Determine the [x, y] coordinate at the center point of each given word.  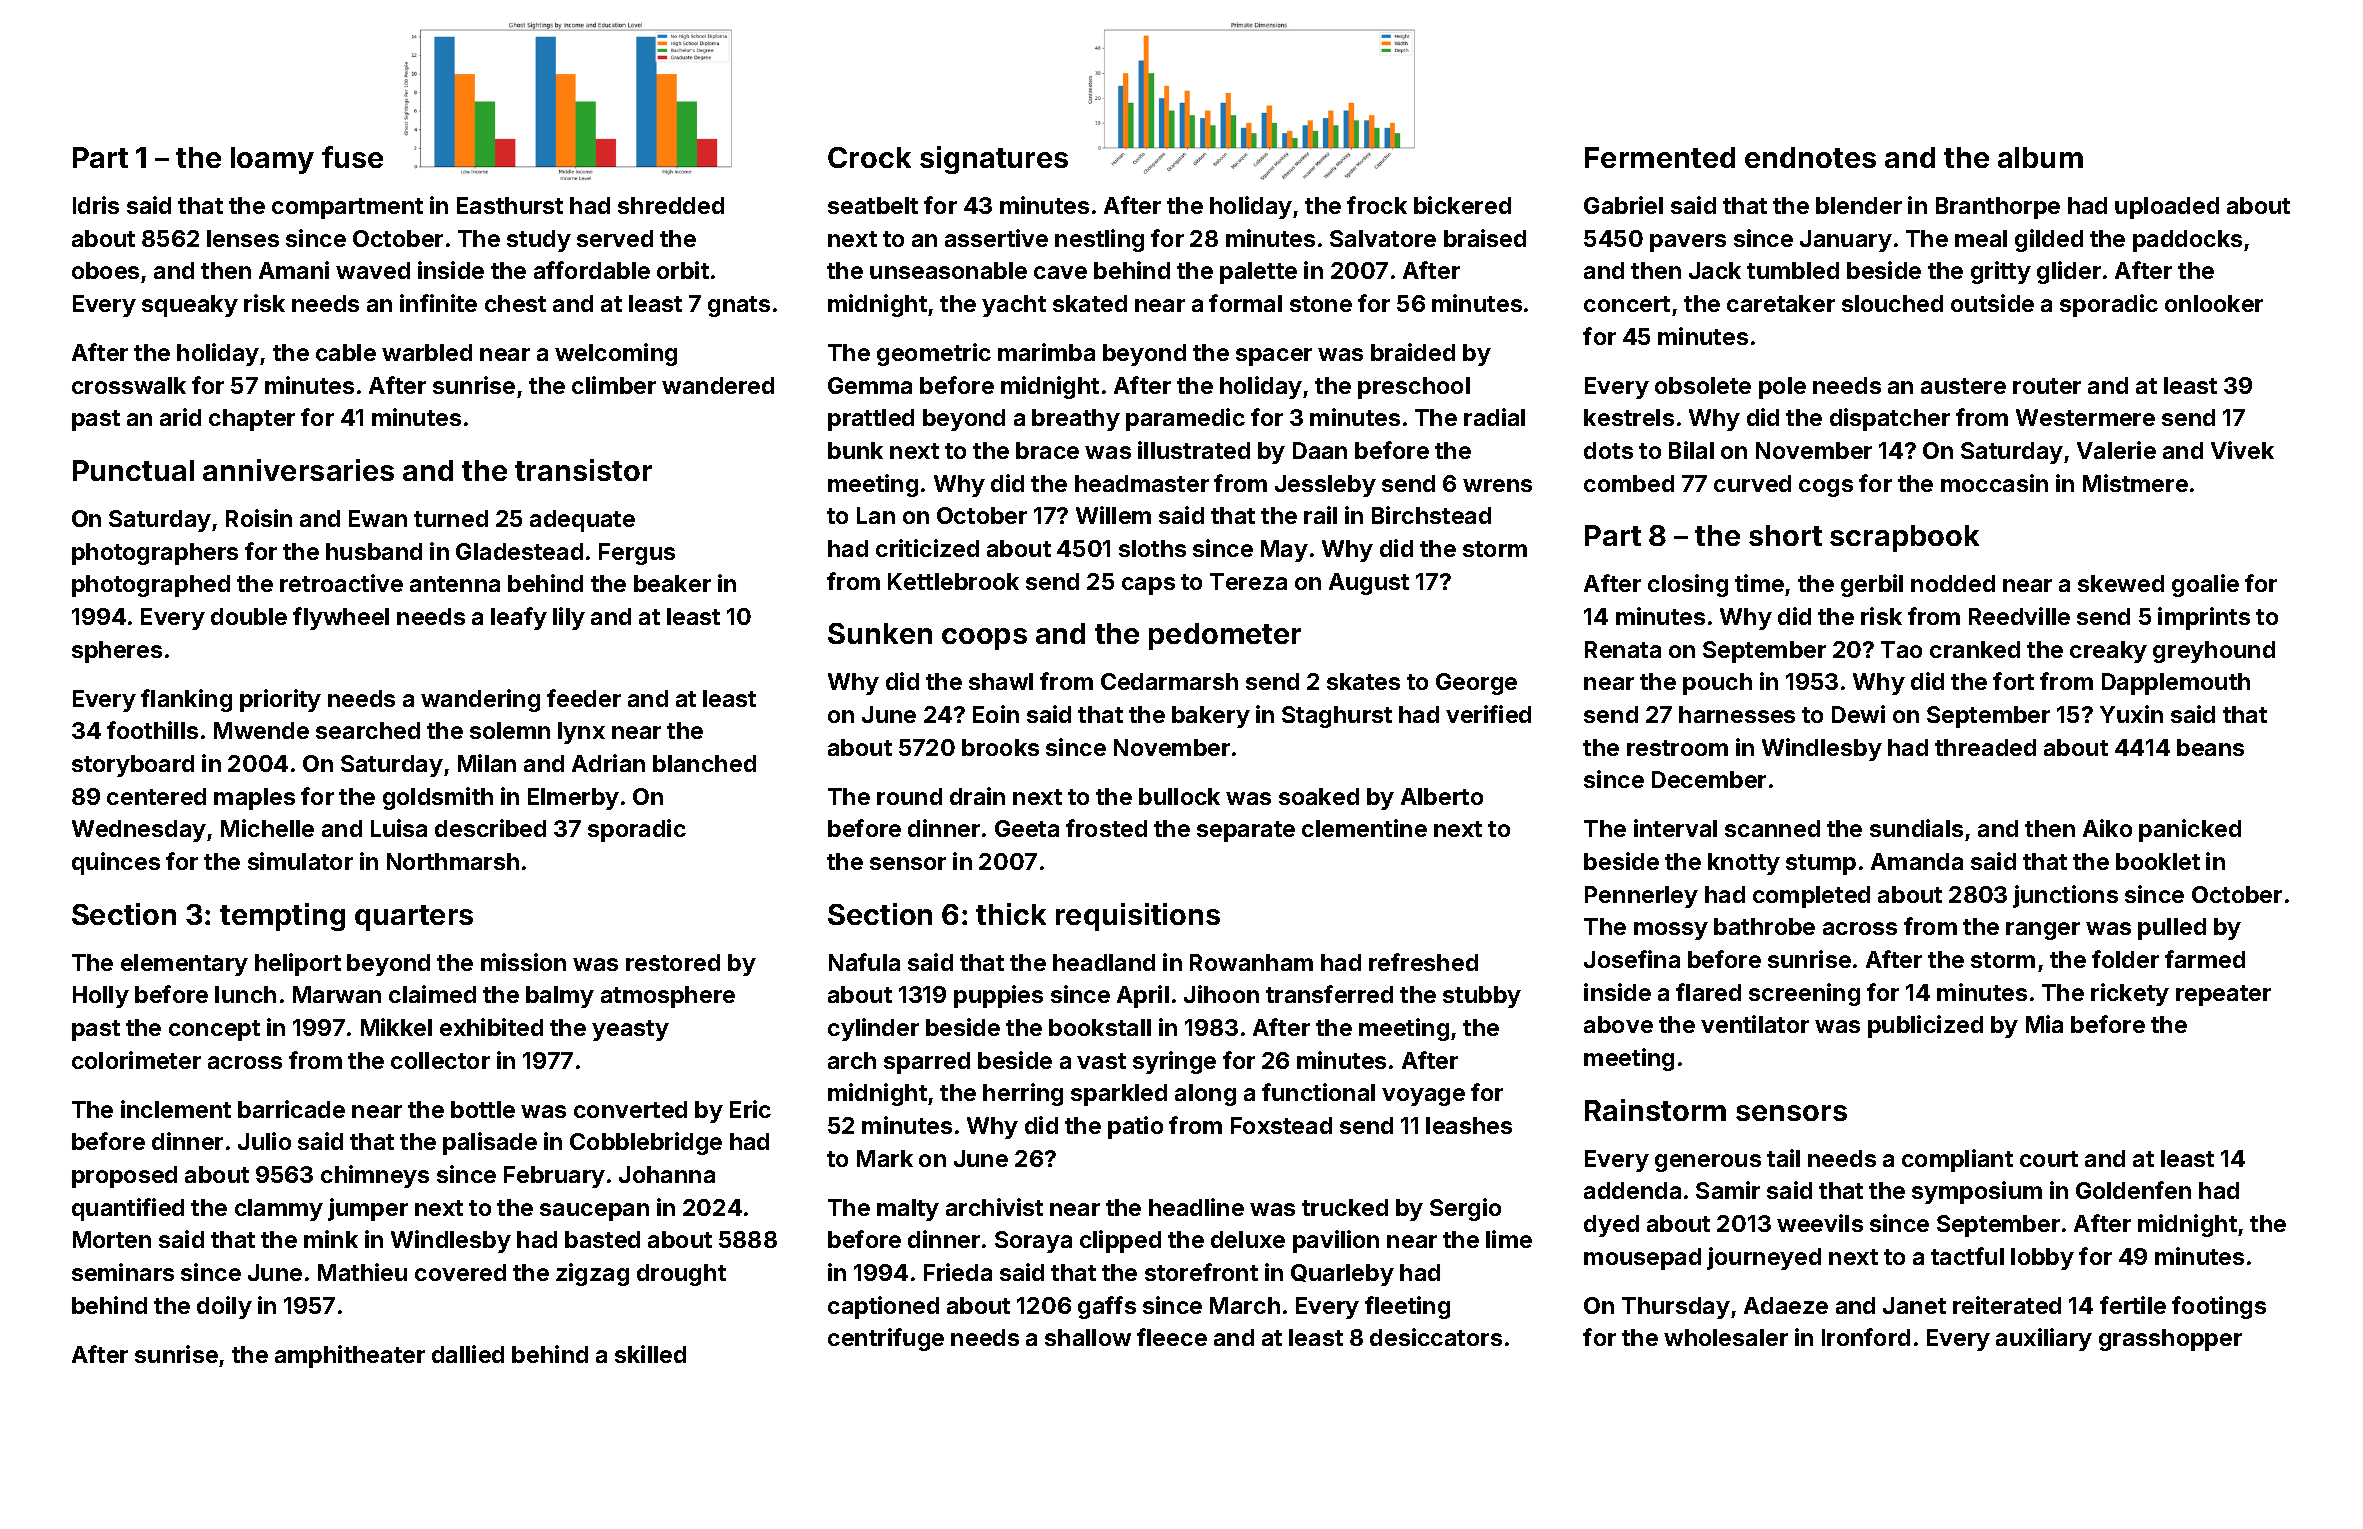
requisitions [1138, 917]
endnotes [1810, 157]
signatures [994, 160]
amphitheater [350, 1356]
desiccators [1436, 1337]
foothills [152, 730]
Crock [869, 157]
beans [2210, 747]
